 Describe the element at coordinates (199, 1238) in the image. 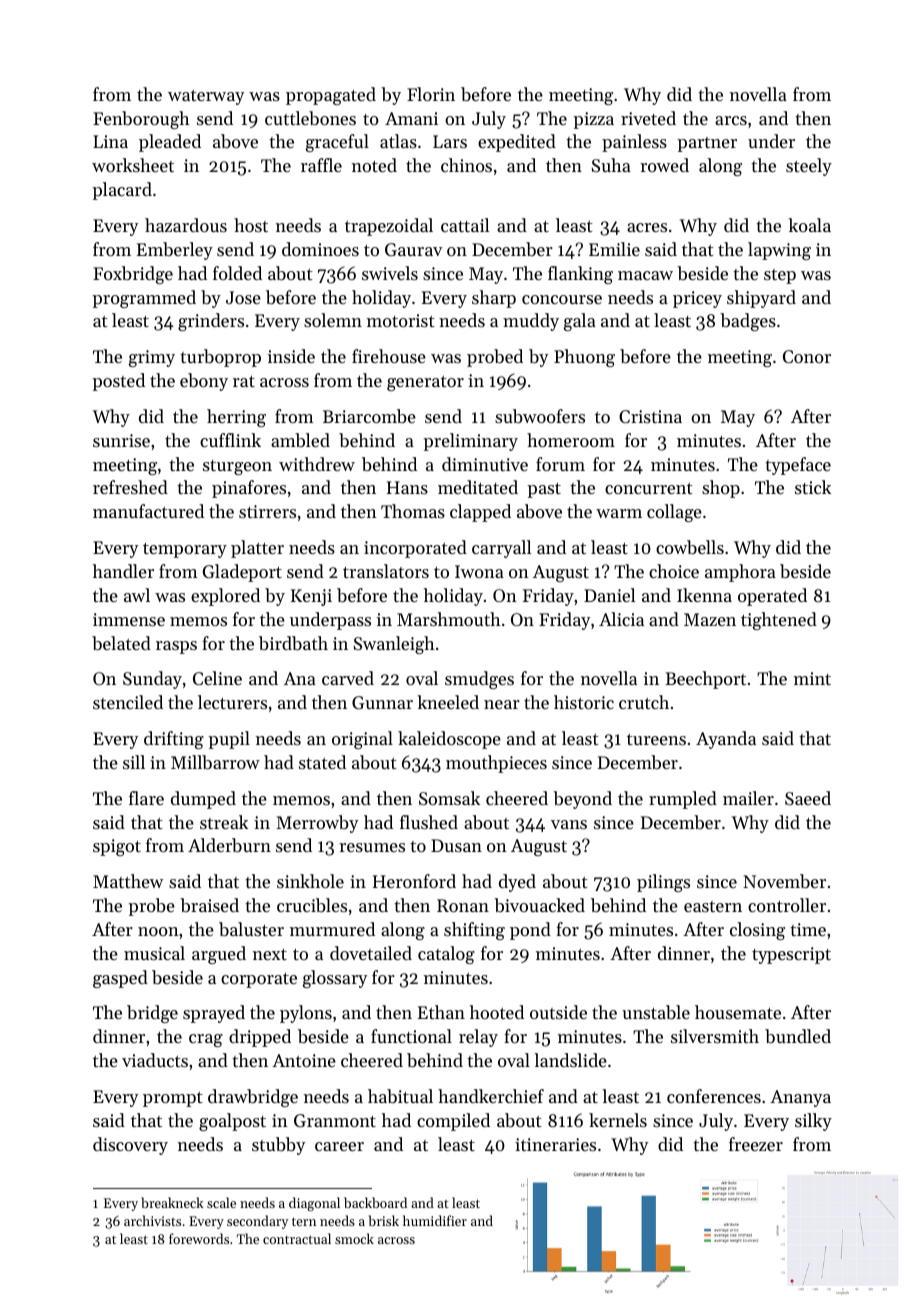

I see `forewords` at that location.
